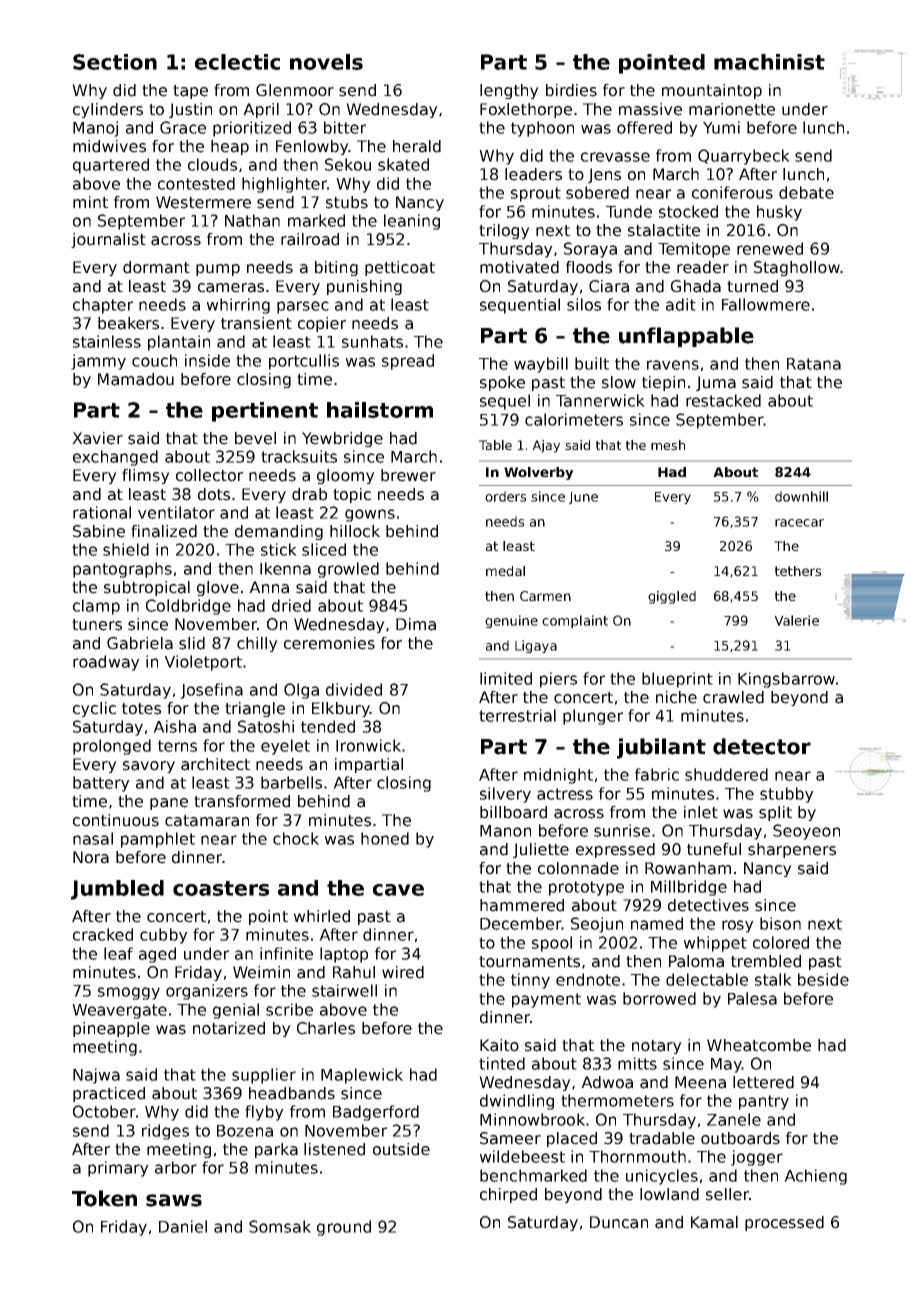 The image size is (924, 1308). Describe the element at coordinates (103, 934) in the screenshot. I see `cracked` at that location.
